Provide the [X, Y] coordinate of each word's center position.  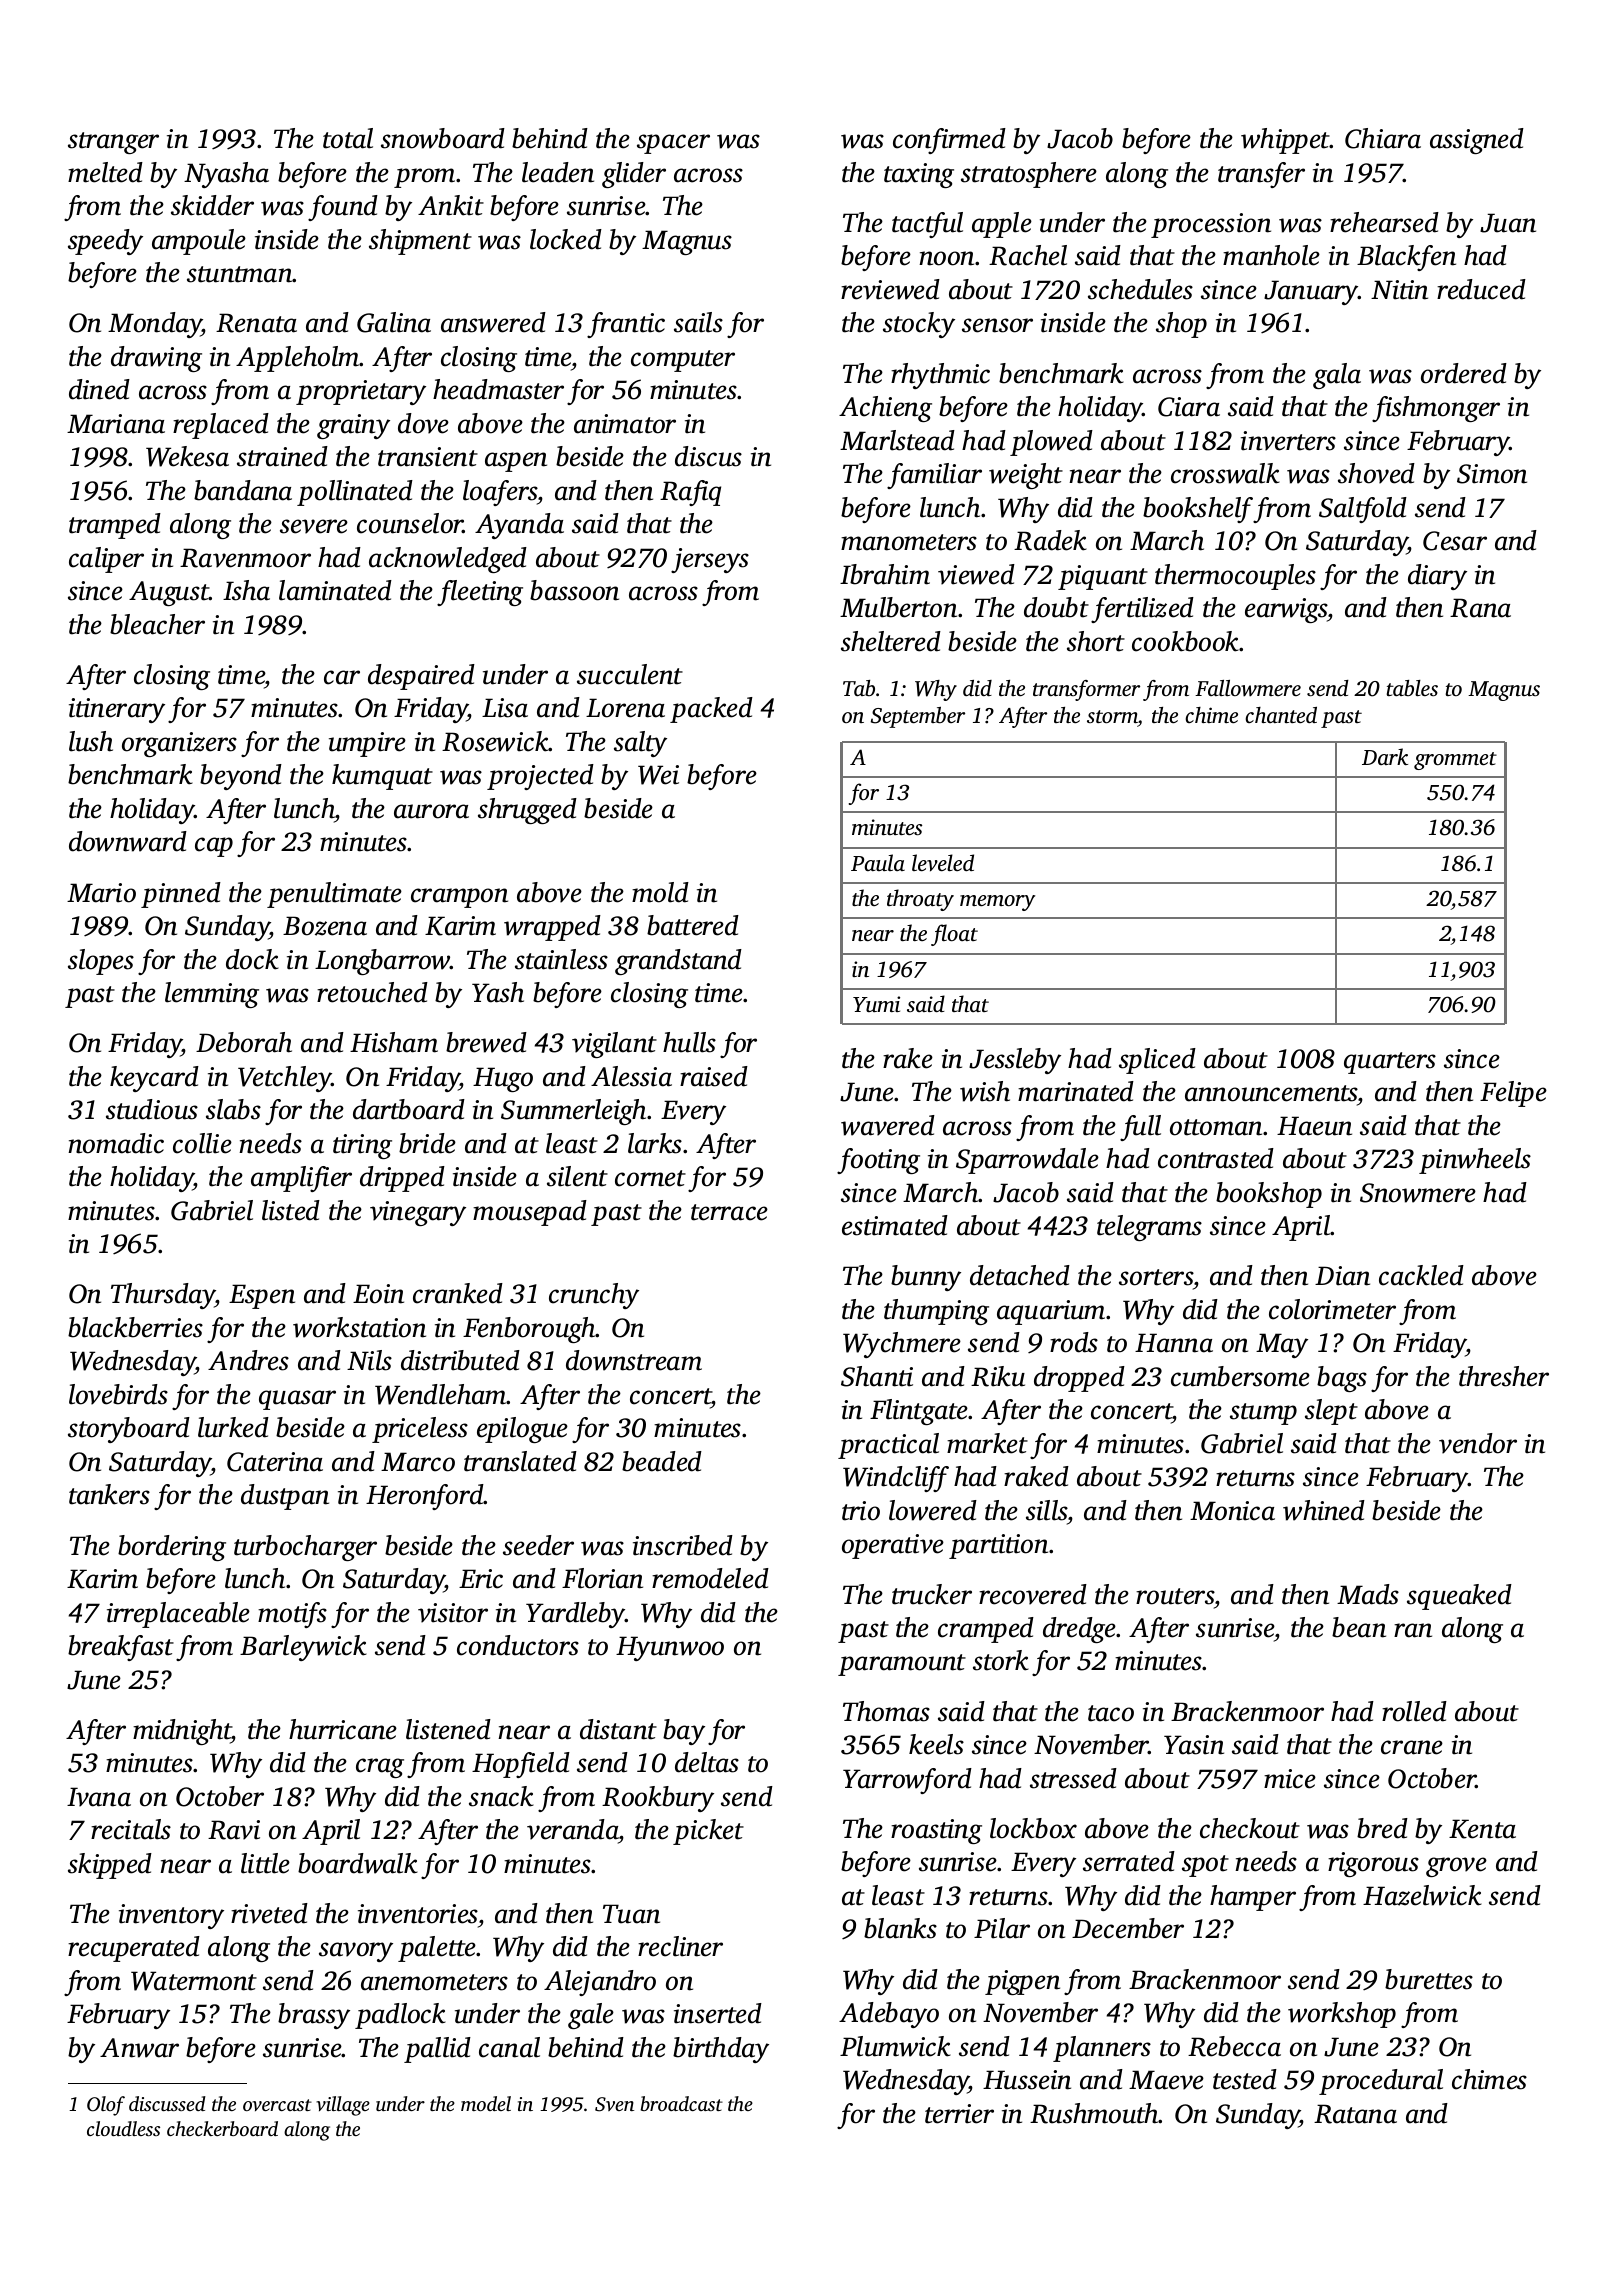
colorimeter [1332, 1309]
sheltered [891, 641]
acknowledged [448, 560]
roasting [936, 1831]
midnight [182, 1732]
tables [1412, 688]
